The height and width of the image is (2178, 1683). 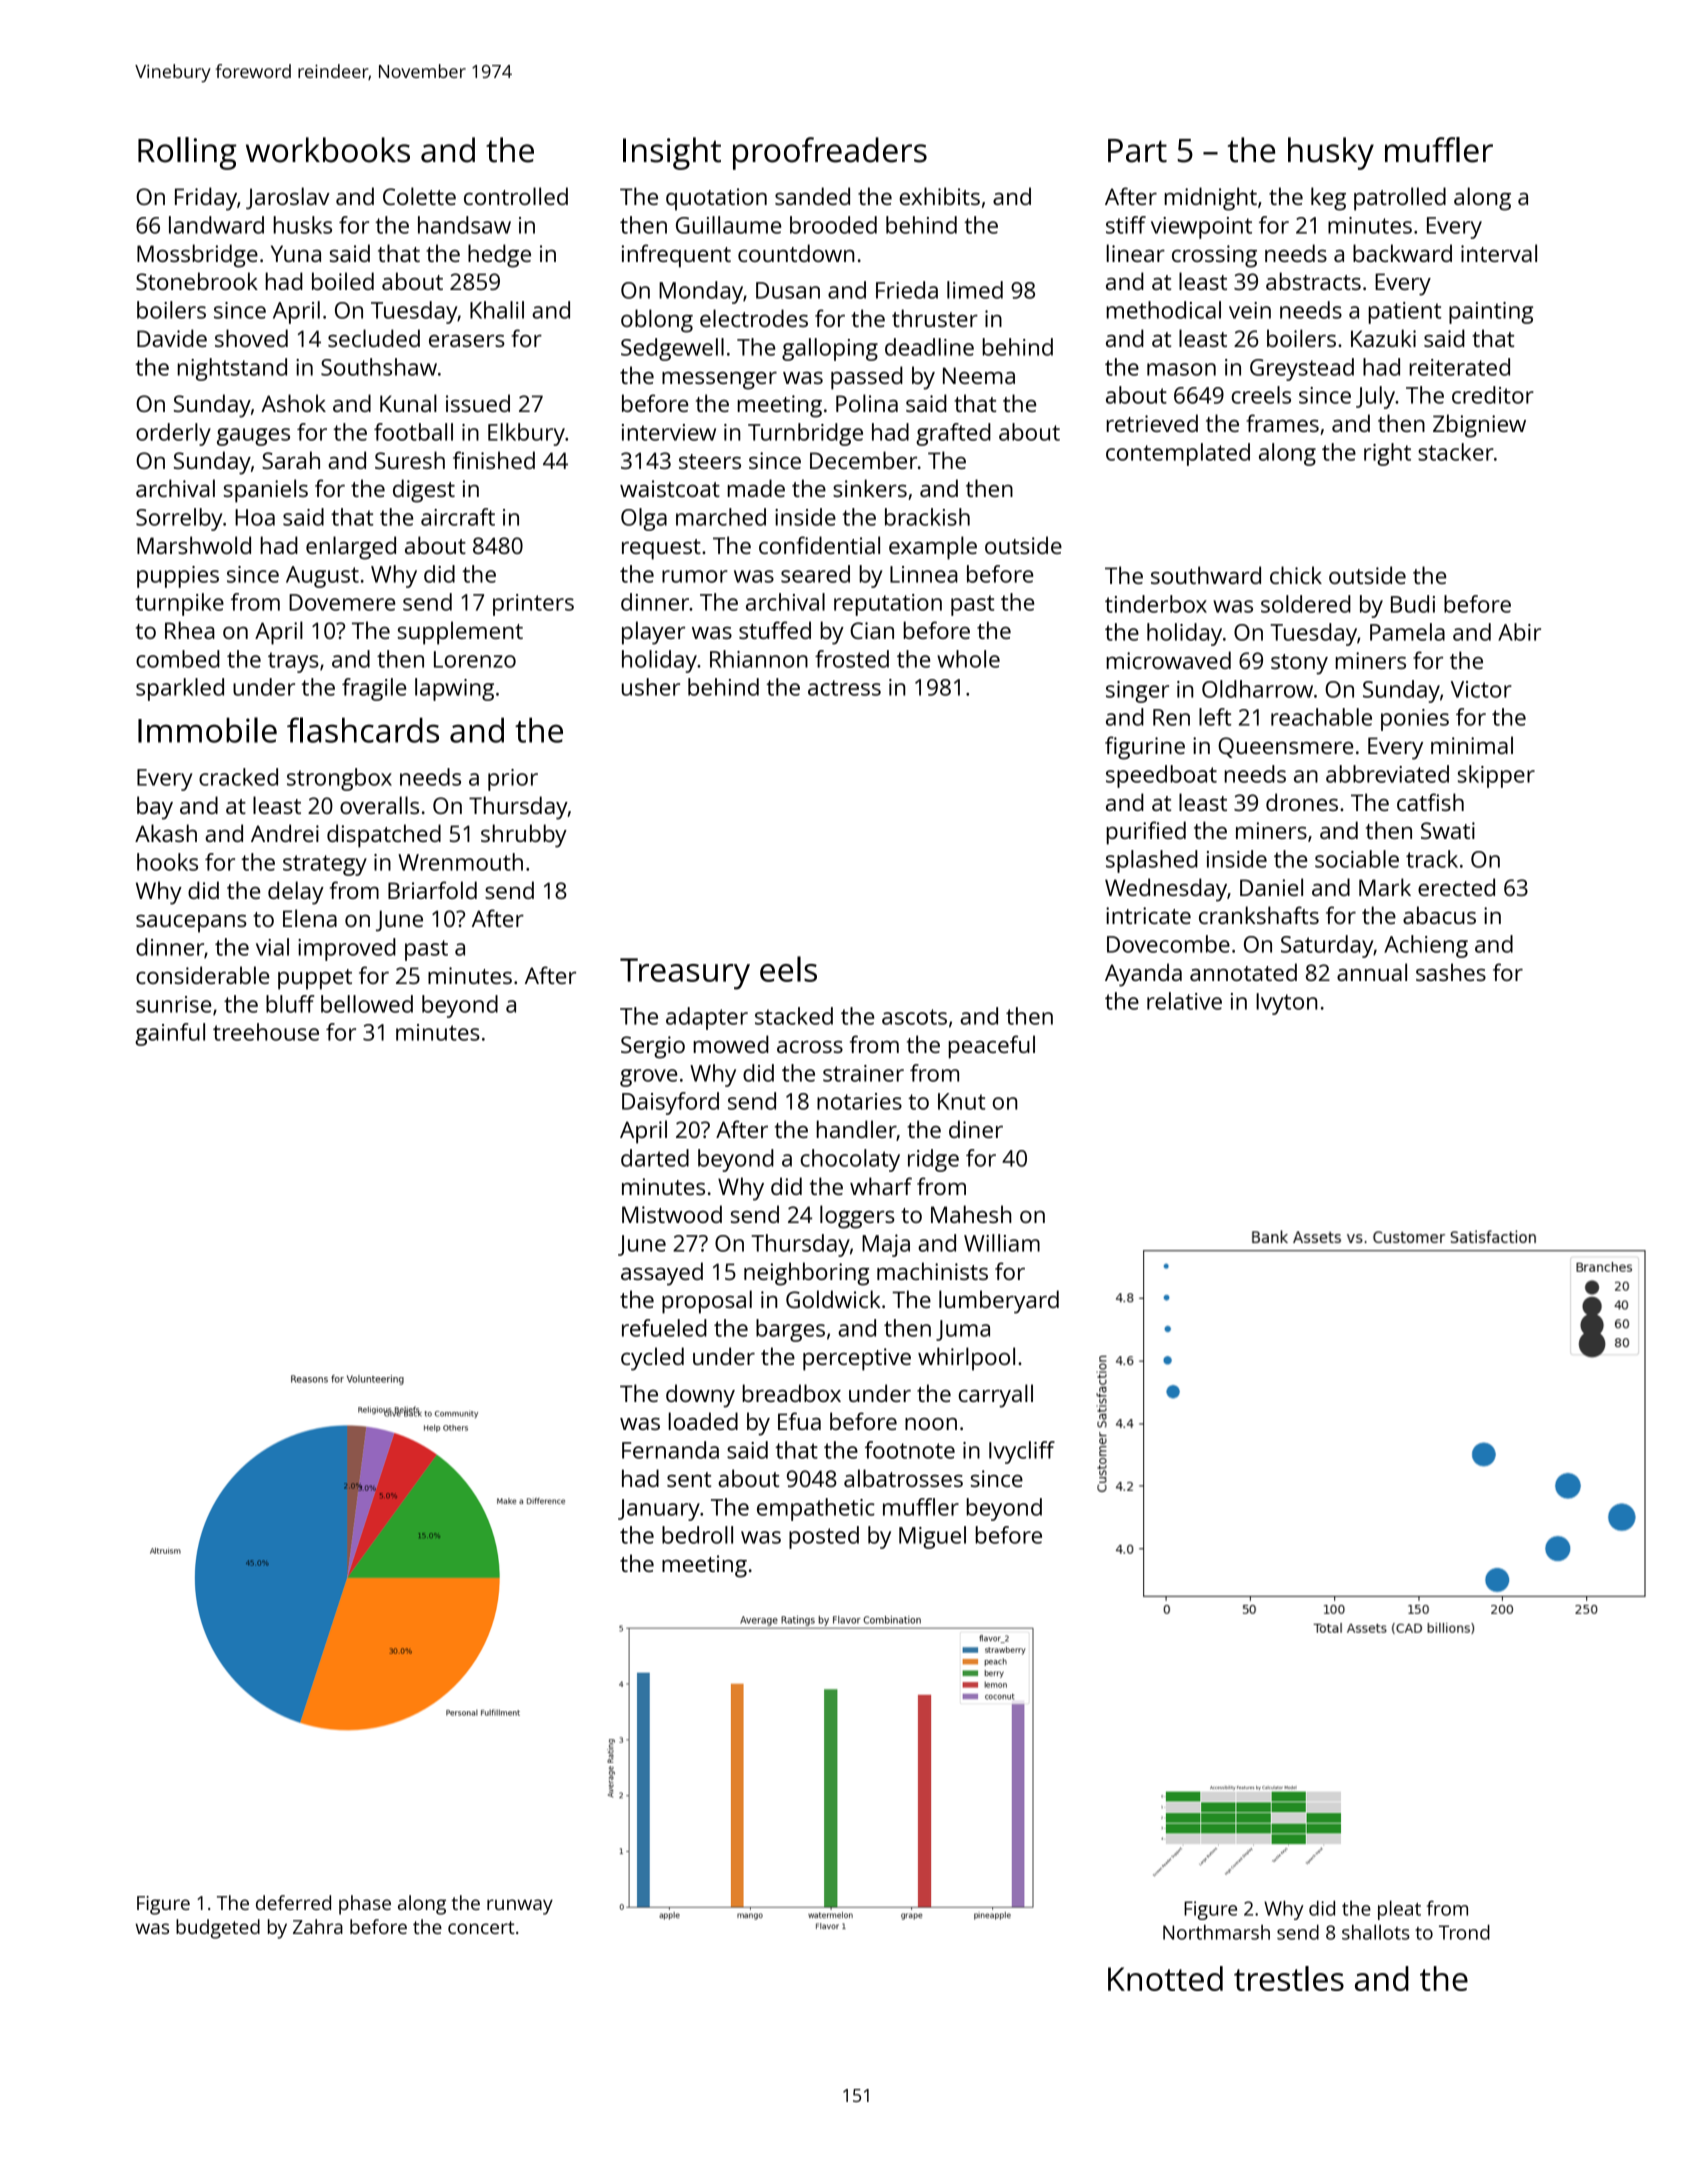 What do you see at coordinates (1257, 689) in the image?
I see `Oldharrow` at bounding box center [1257, 689].
